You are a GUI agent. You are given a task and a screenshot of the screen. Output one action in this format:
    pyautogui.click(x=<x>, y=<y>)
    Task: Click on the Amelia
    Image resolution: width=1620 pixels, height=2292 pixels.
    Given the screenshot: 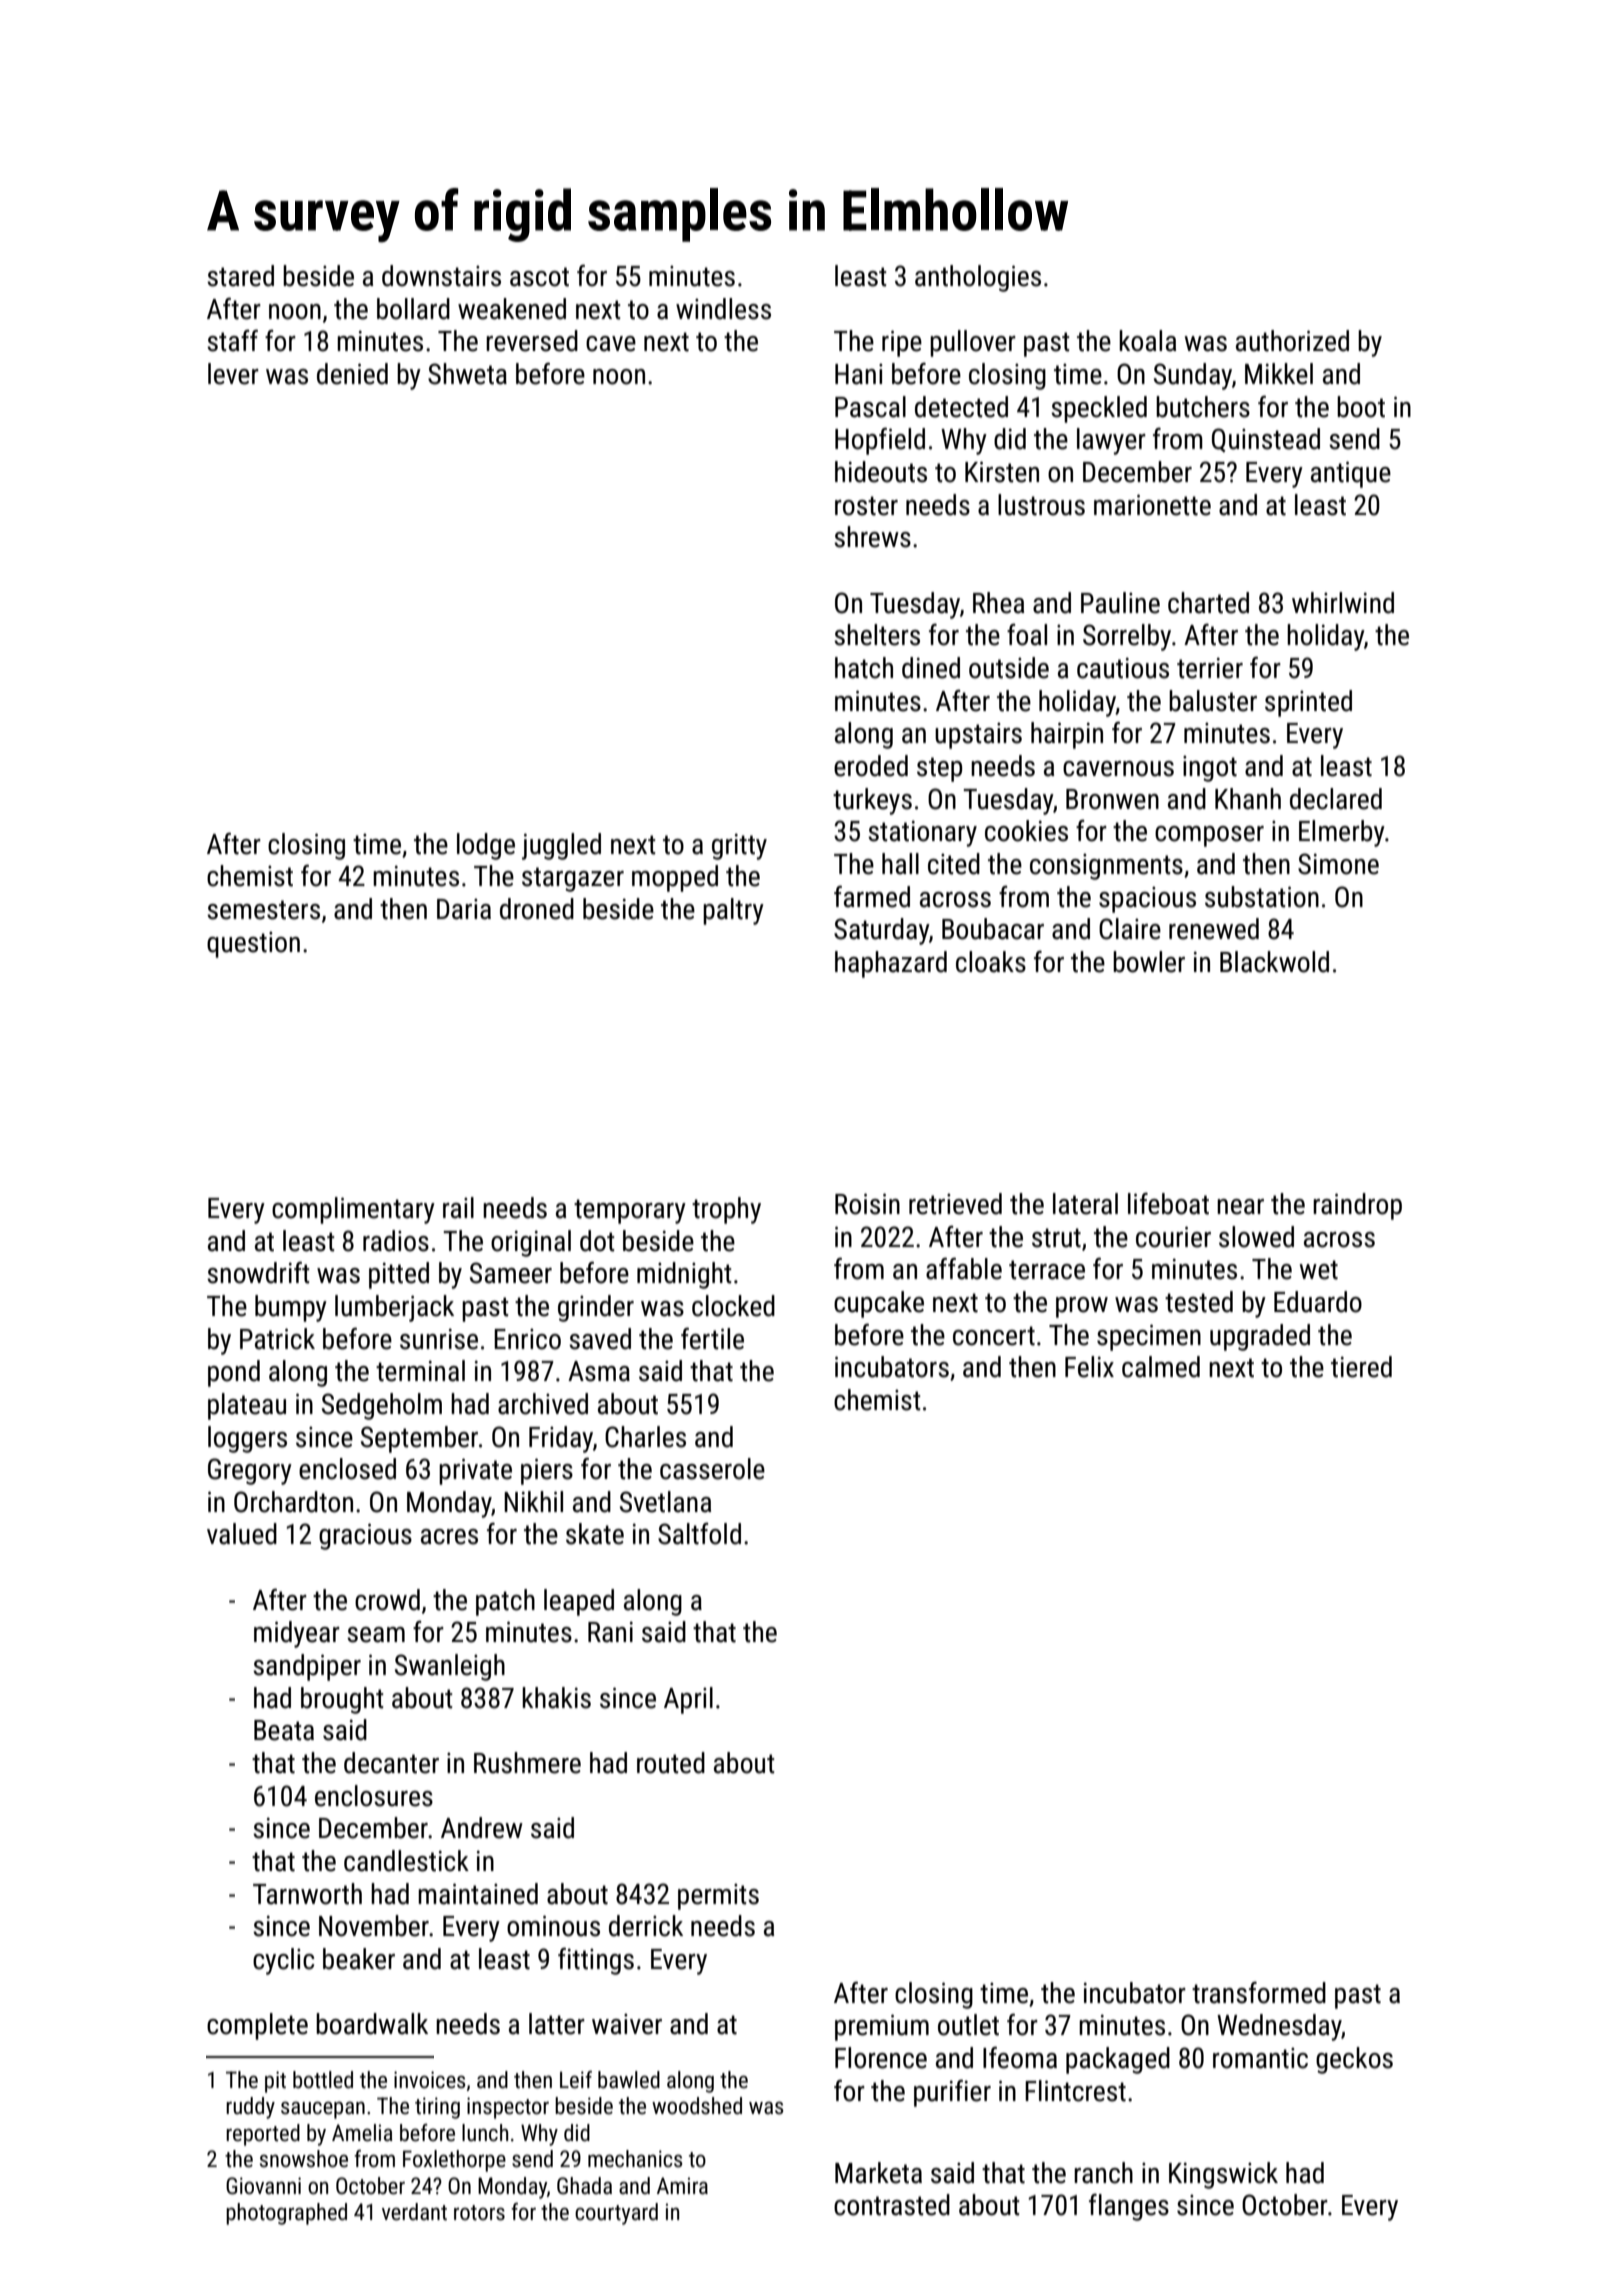 What is the action you would take?
    pyautogui.click(x=362, y=2133)
